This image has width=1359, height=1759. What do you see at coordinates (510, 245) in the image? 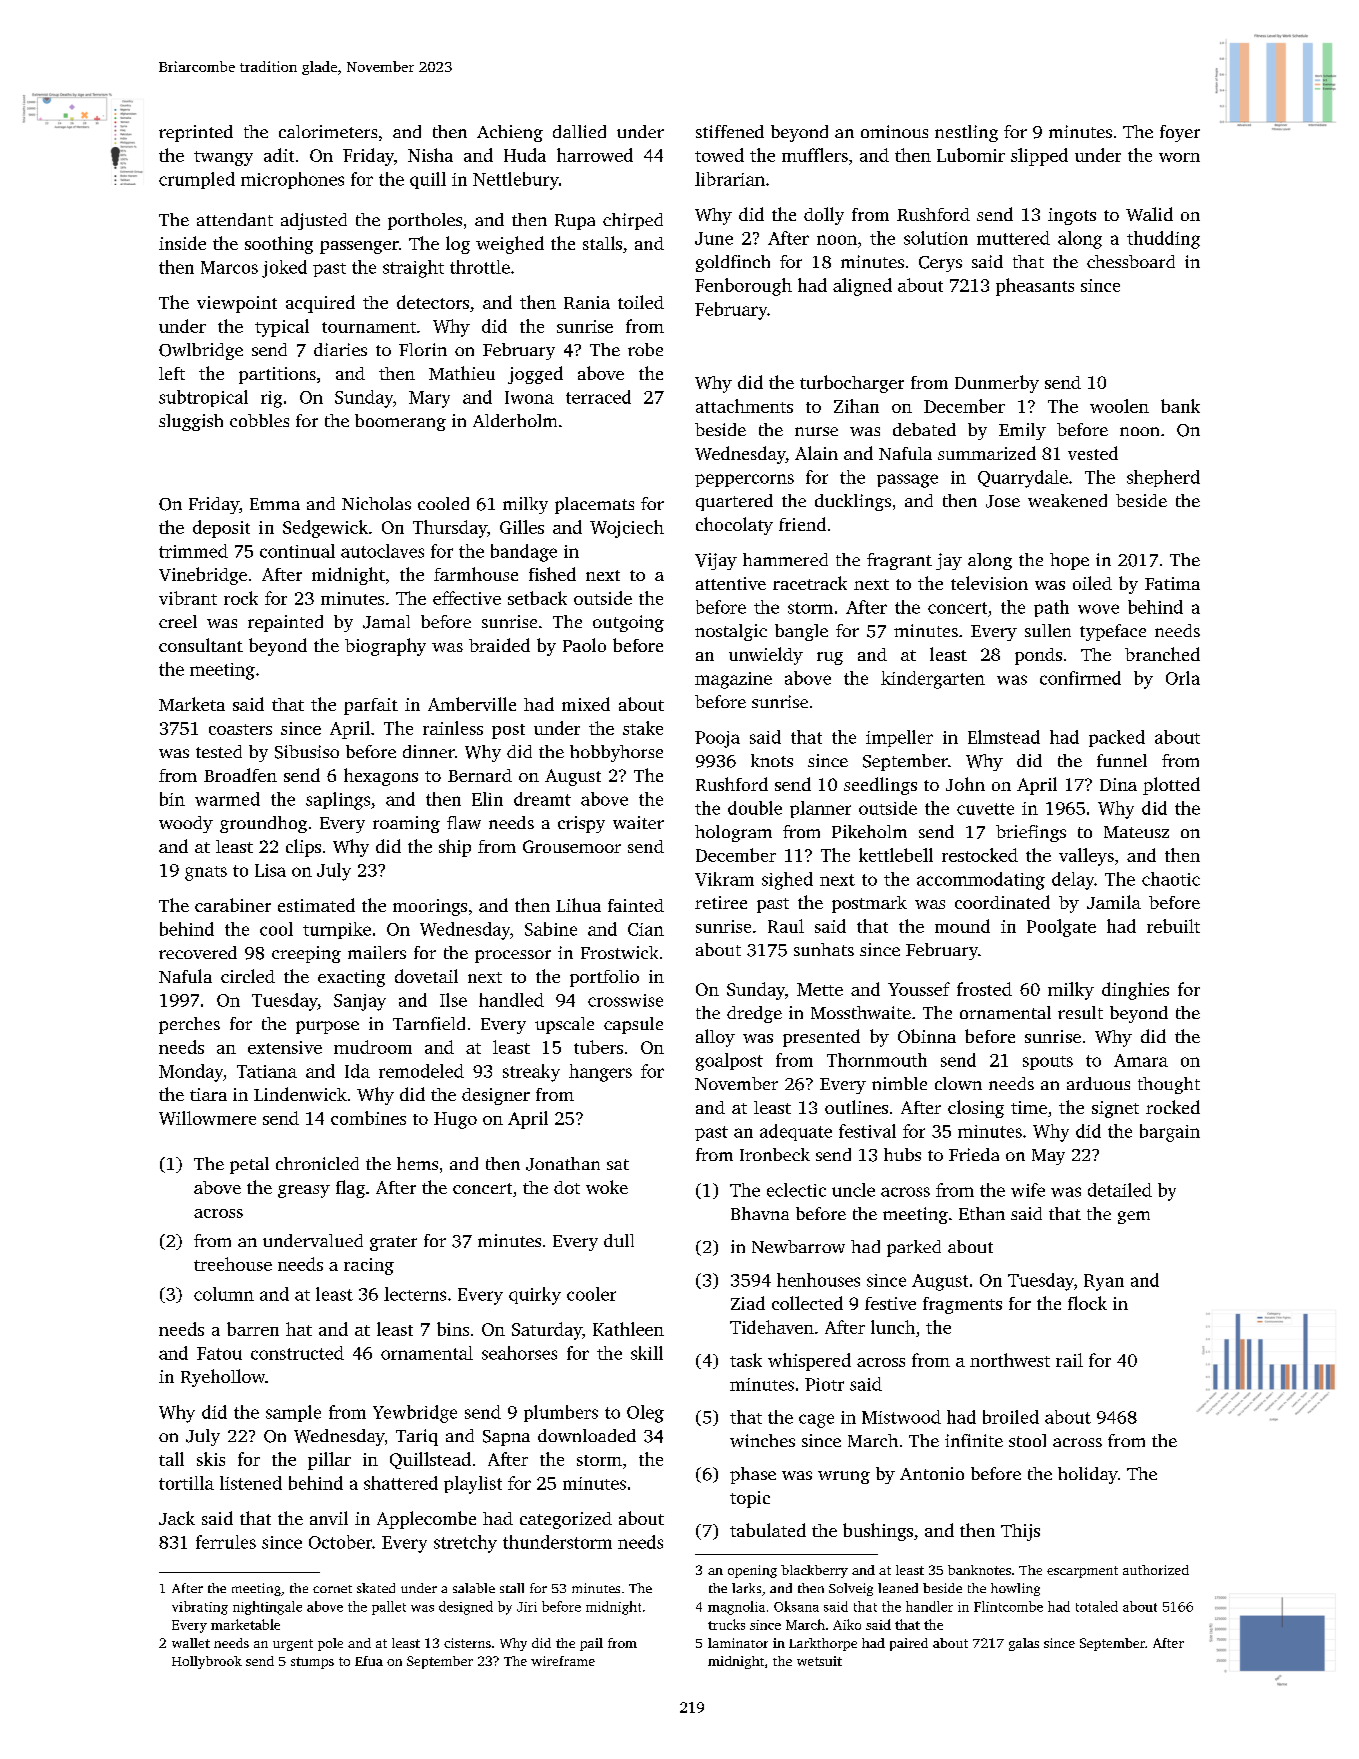
I see `weighed` at bounding box center [510, 245].
